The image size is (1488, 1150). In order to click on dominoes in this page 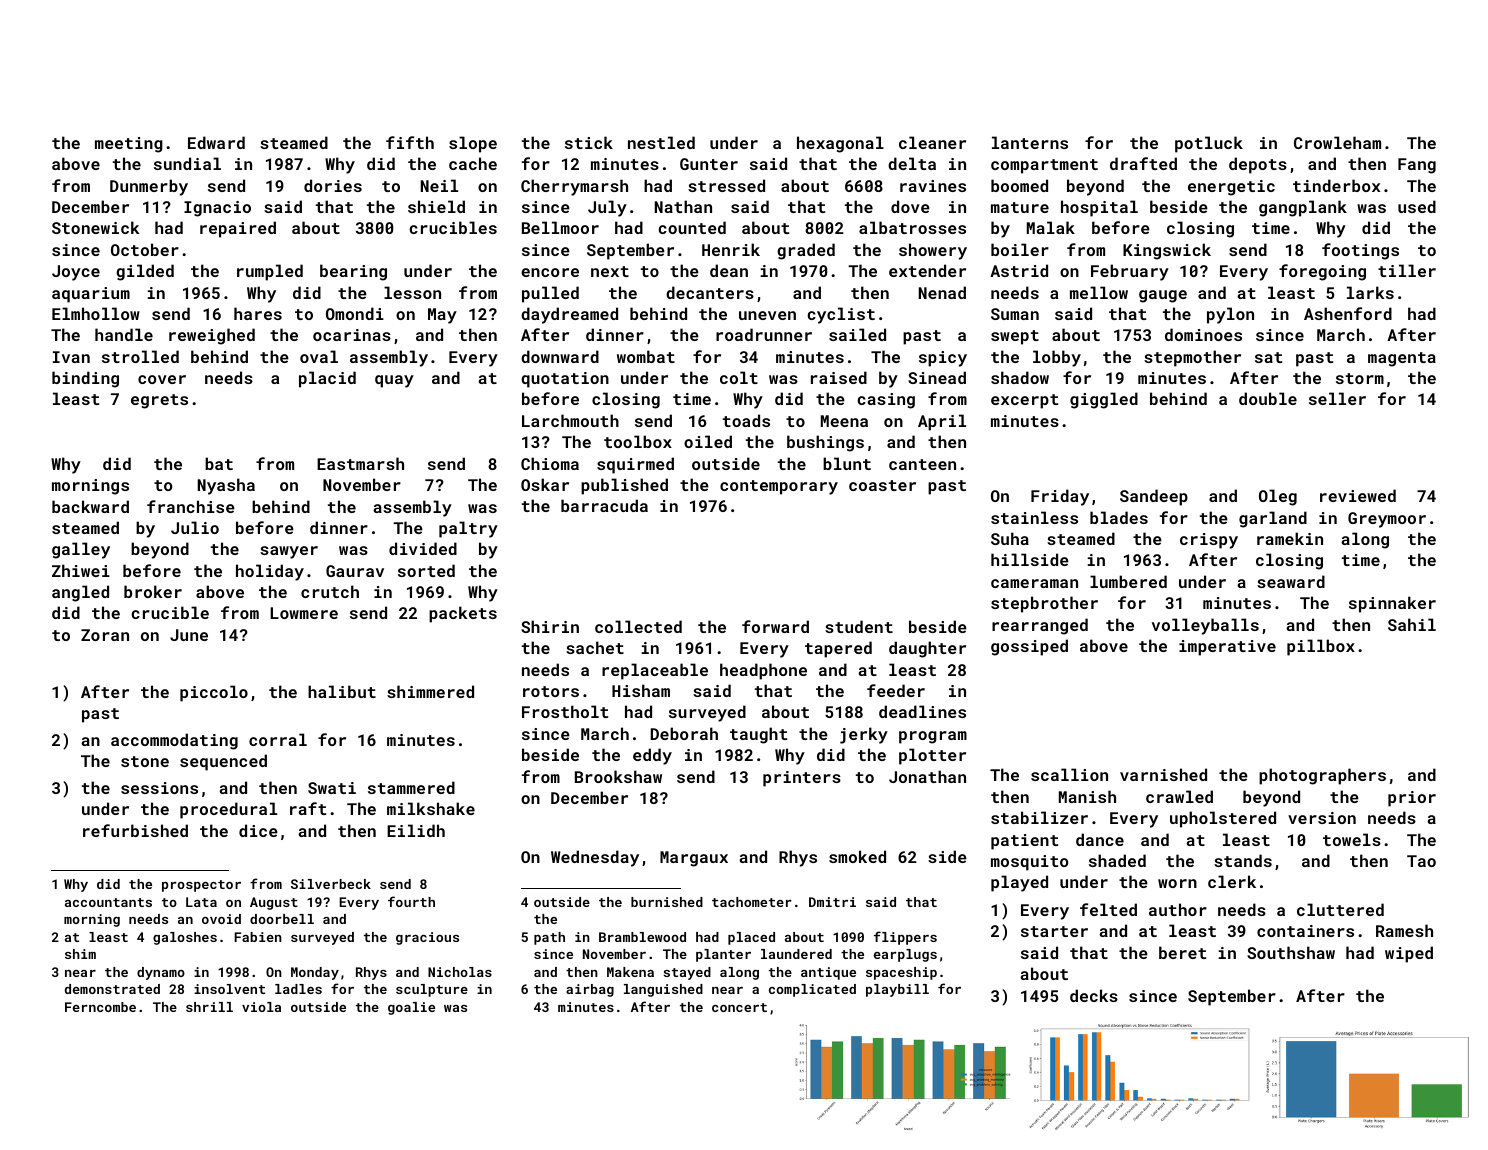, I will do `click(1203, 334)`.
